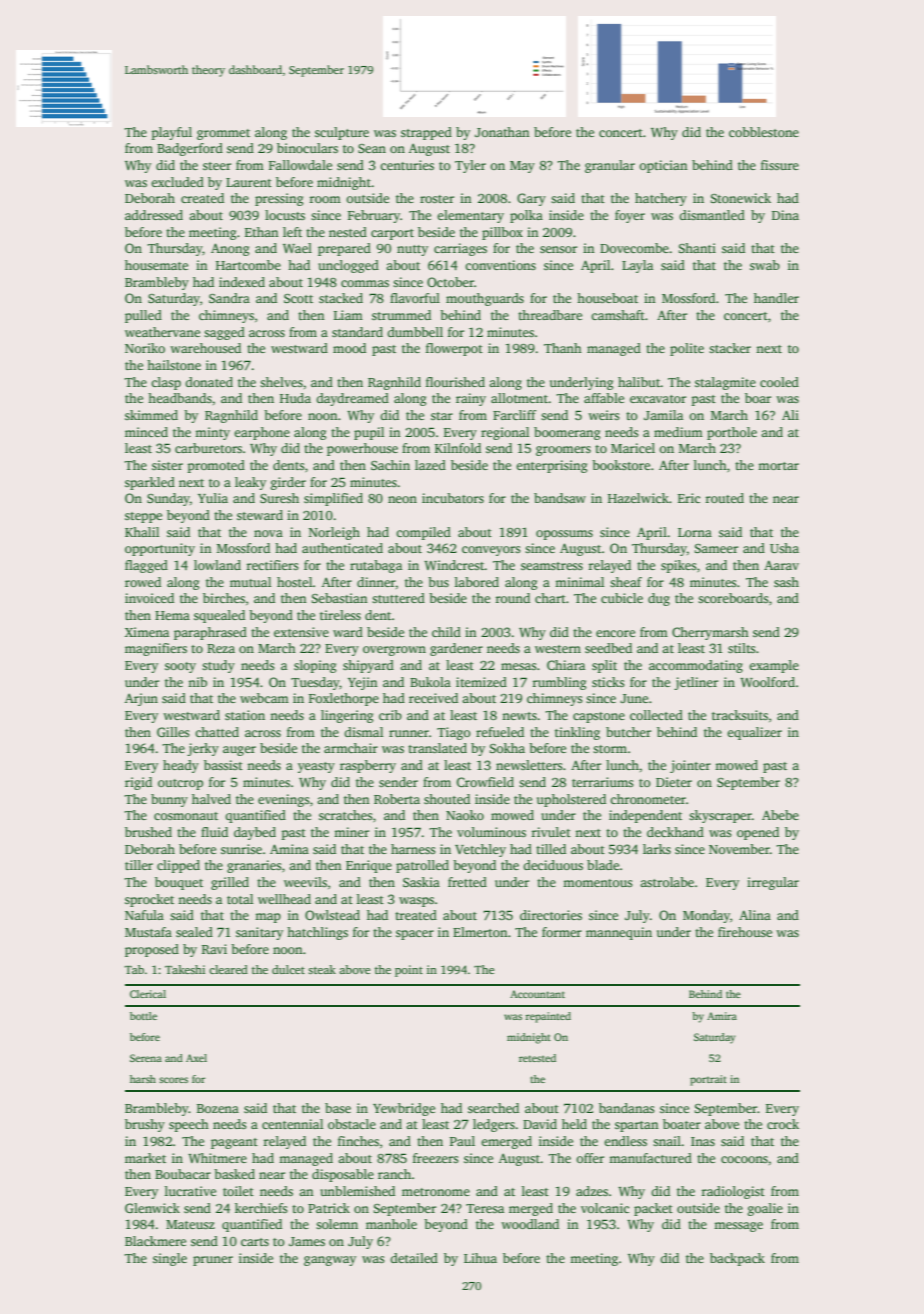 Image resolution: width=924 pixels, height=1314 pixels. What do you see at coordinates (230, 883) in the screenshot?
I see `grilled` at bounding box center [230, 883].
